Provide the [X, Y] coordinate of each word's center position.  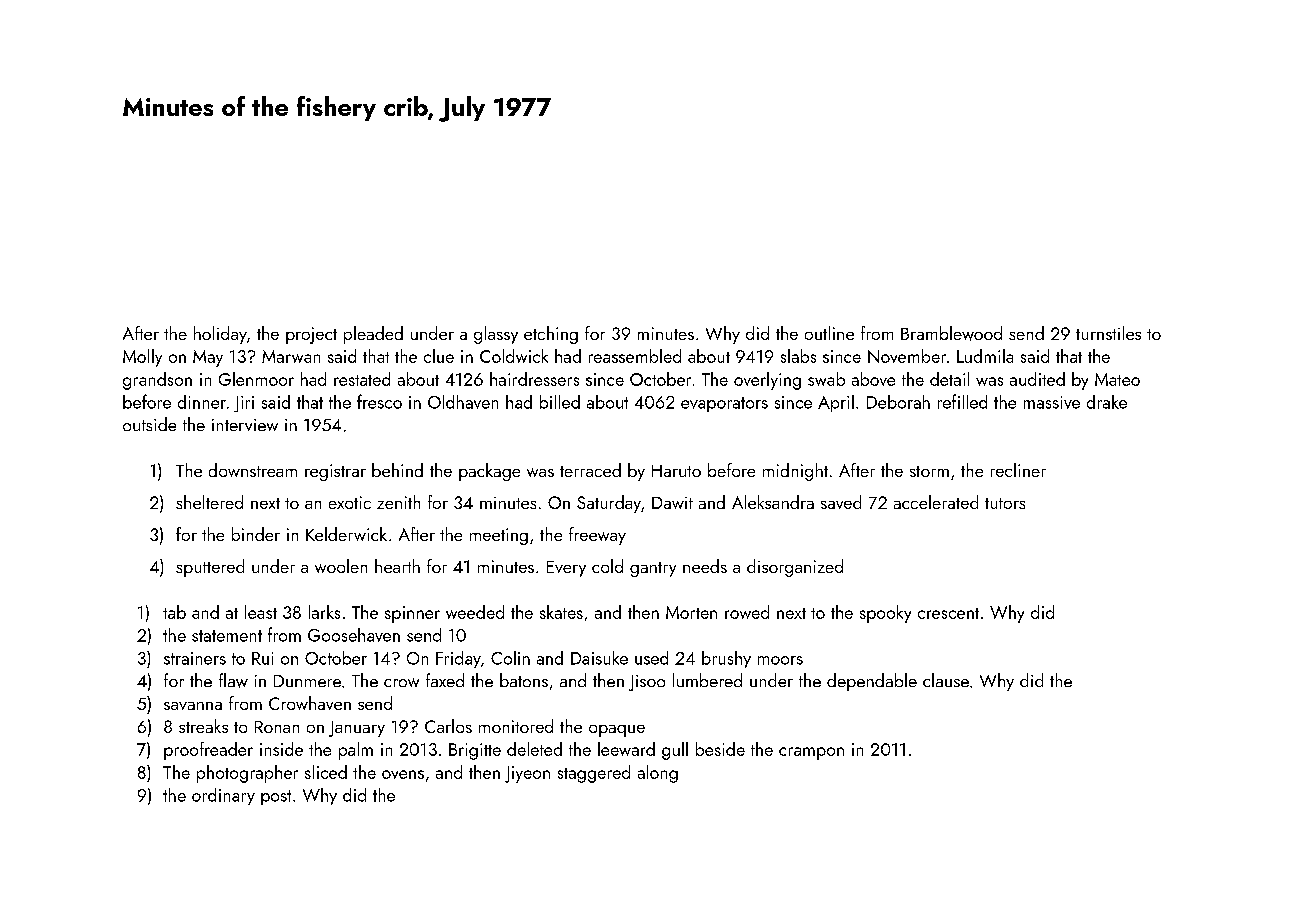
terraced [590, 470]
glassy [496, 335]
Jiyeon [527, 774]
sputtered [210, 568]
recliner [1018, 470]
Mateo [1117, 379]
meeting [499, 536]
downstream [253, 470]
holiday [220, 335]
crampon [811, 753]
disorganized [795, 568]
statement [227, 636]
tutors [1005, 503]
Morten [691, 612]
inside [281, 749]
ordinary [223, 796]
